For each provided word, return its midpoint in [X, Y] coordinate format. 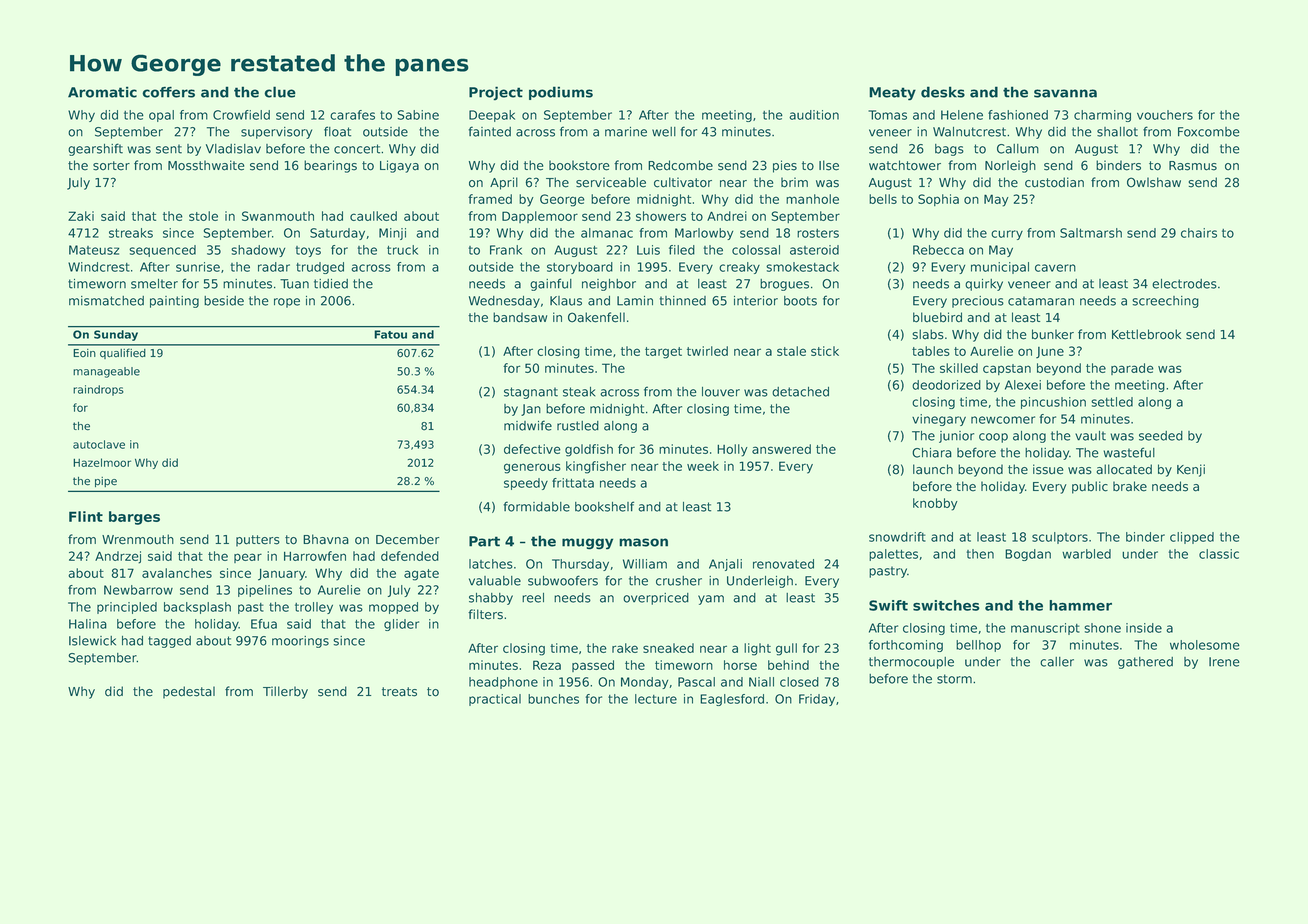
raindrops [98, 390]
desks [943, 92]
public [1090, 487]
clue [280, 92]
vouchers [1165, 115]
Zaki [81, 216]
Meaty [892, 94]
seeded [1161, 436]
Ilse [829, 165]
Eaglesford [732, 700]
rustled [578, 426]
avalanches [177, 573]
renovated [783, 564]
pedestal [189, 692]
